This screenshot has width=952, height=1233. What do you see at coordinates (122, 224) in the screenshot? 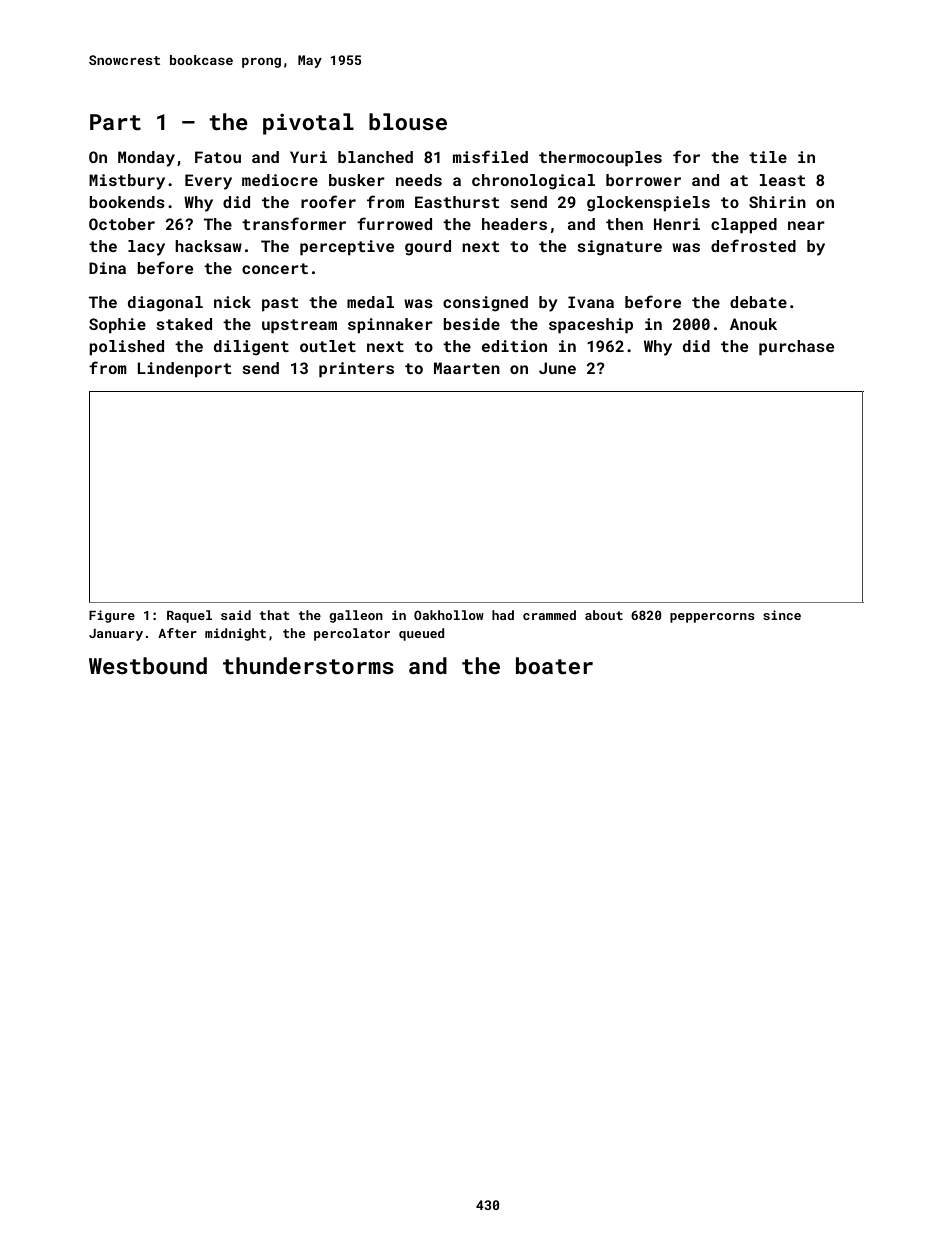
I see `October` at bounding box center [122, 224].
